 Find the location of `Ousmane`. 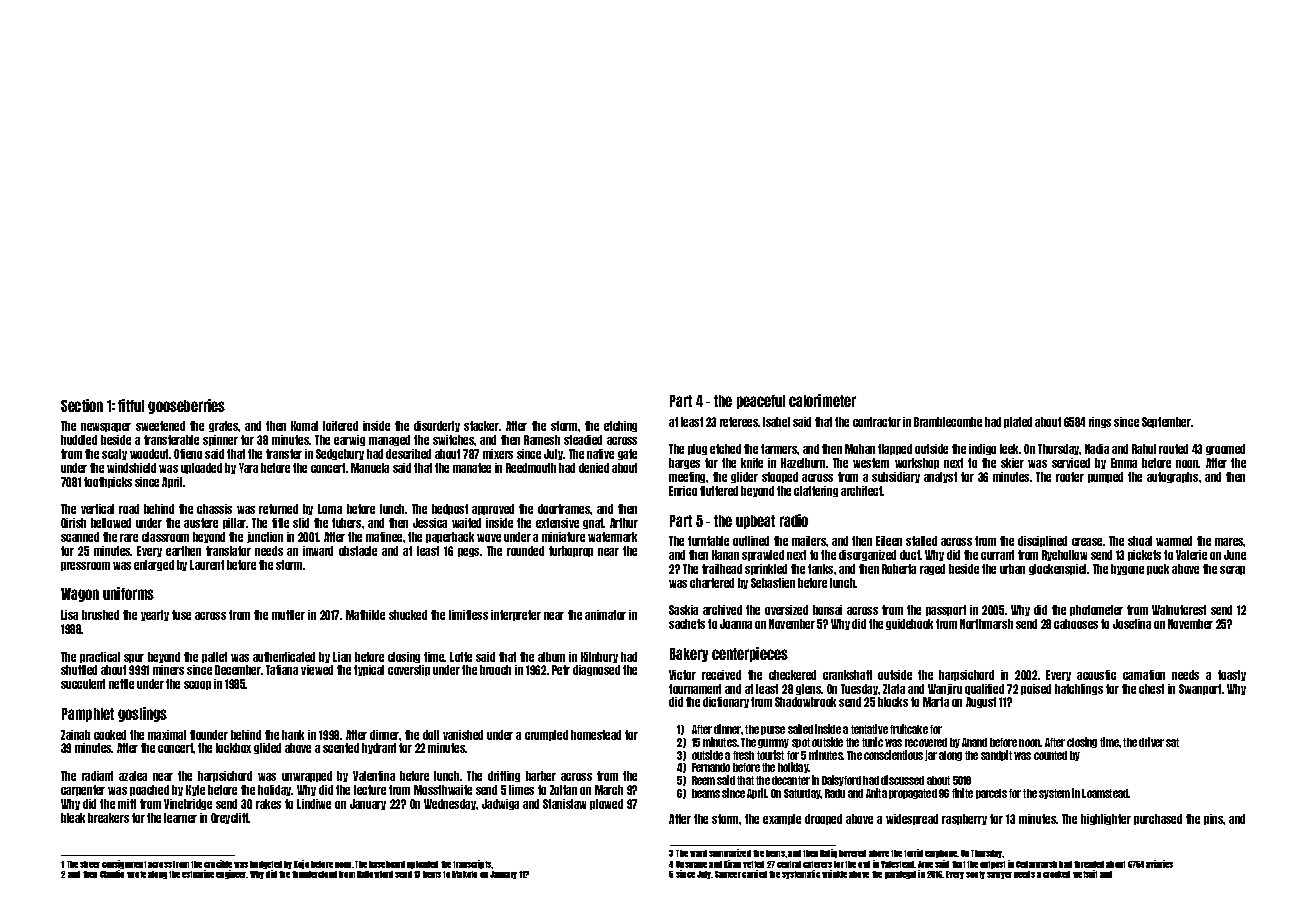

Ousmane is located at coordinates (691, 864).
